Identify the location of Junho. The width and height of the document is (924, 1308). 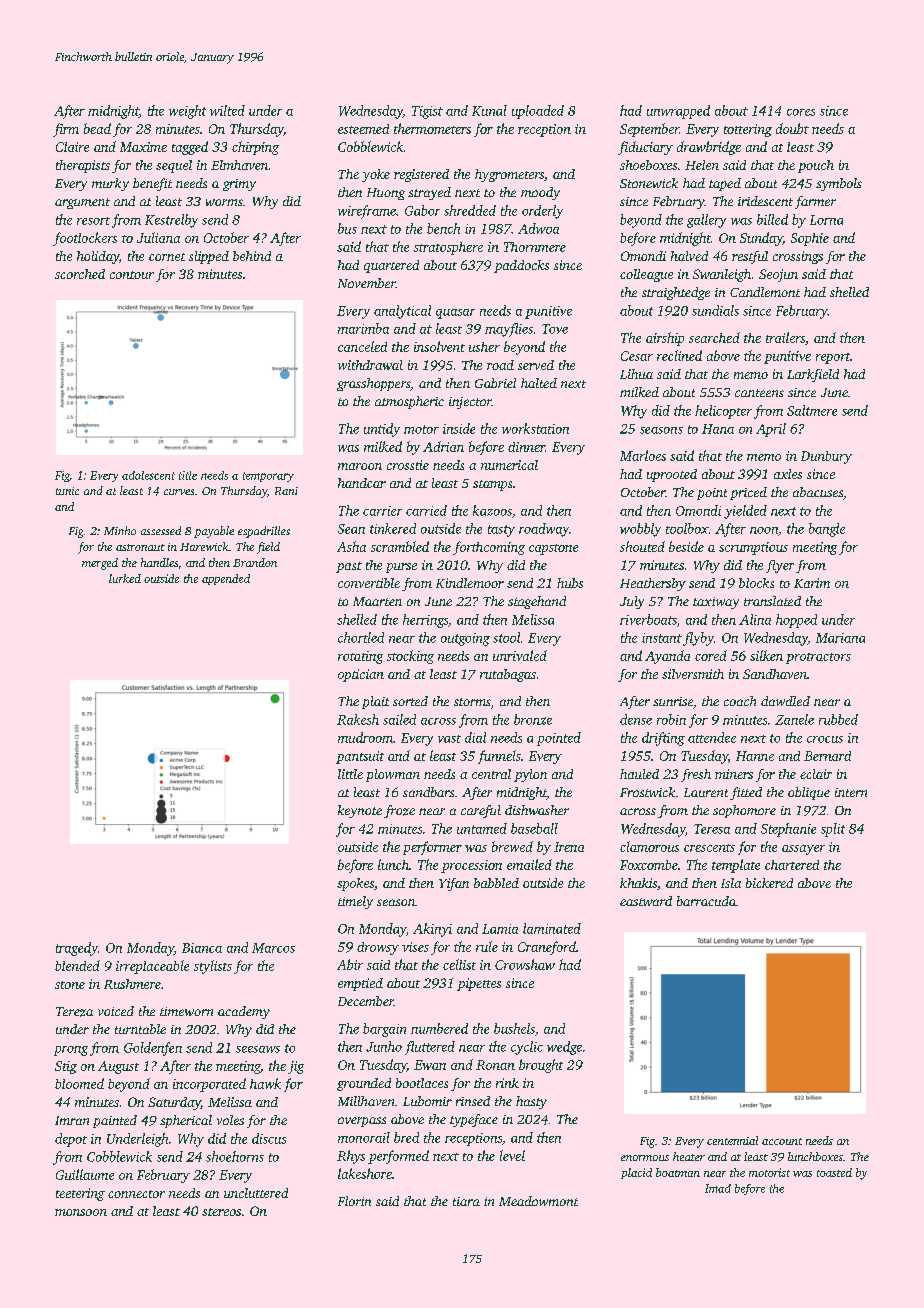
(384, 1046).
